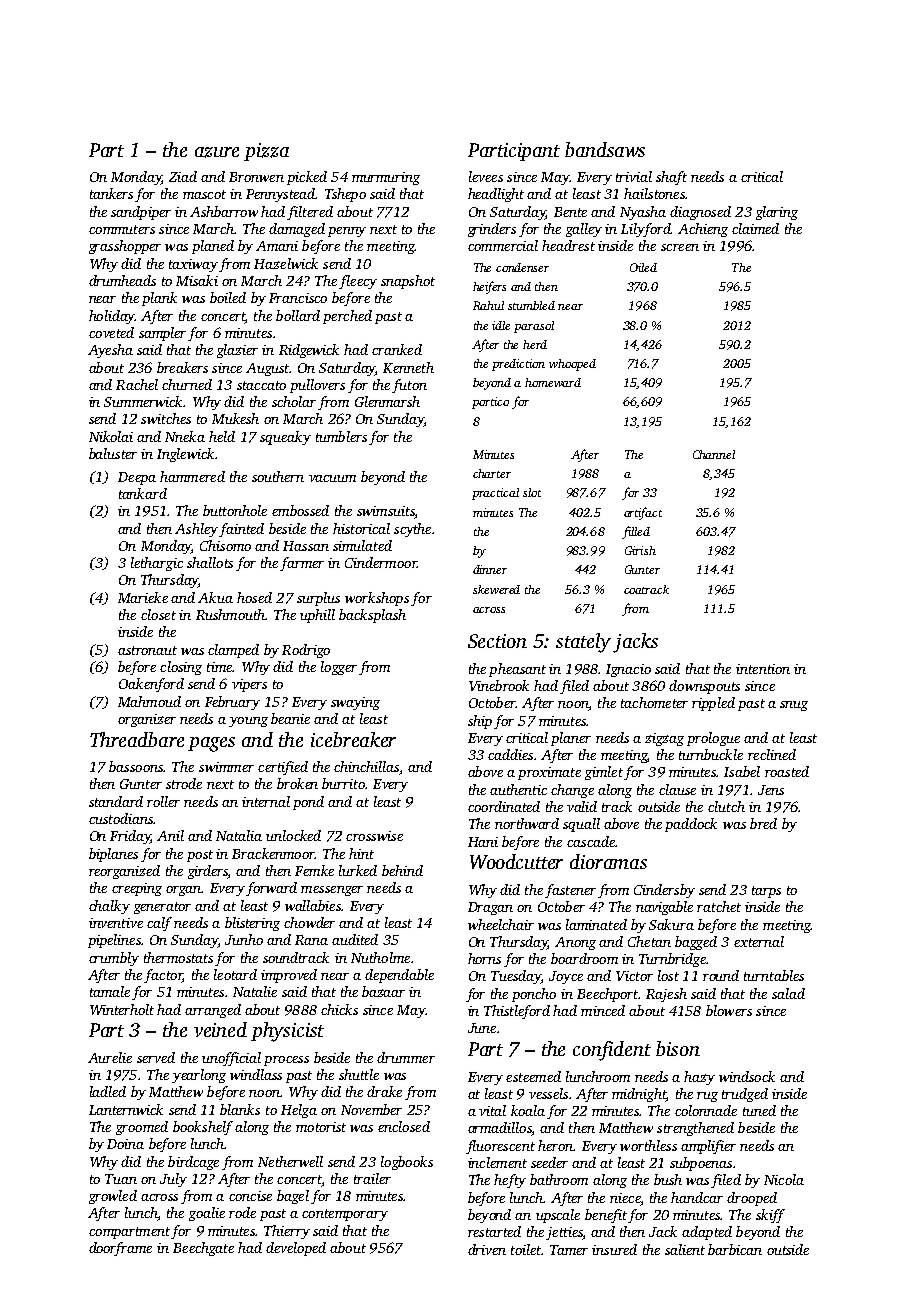 The height and width of the screenshot is (1316, 908). What do you see at coordinates (108, 1091) in the screenshot?
I see `ladled` at bounding box center [108, 1091].
